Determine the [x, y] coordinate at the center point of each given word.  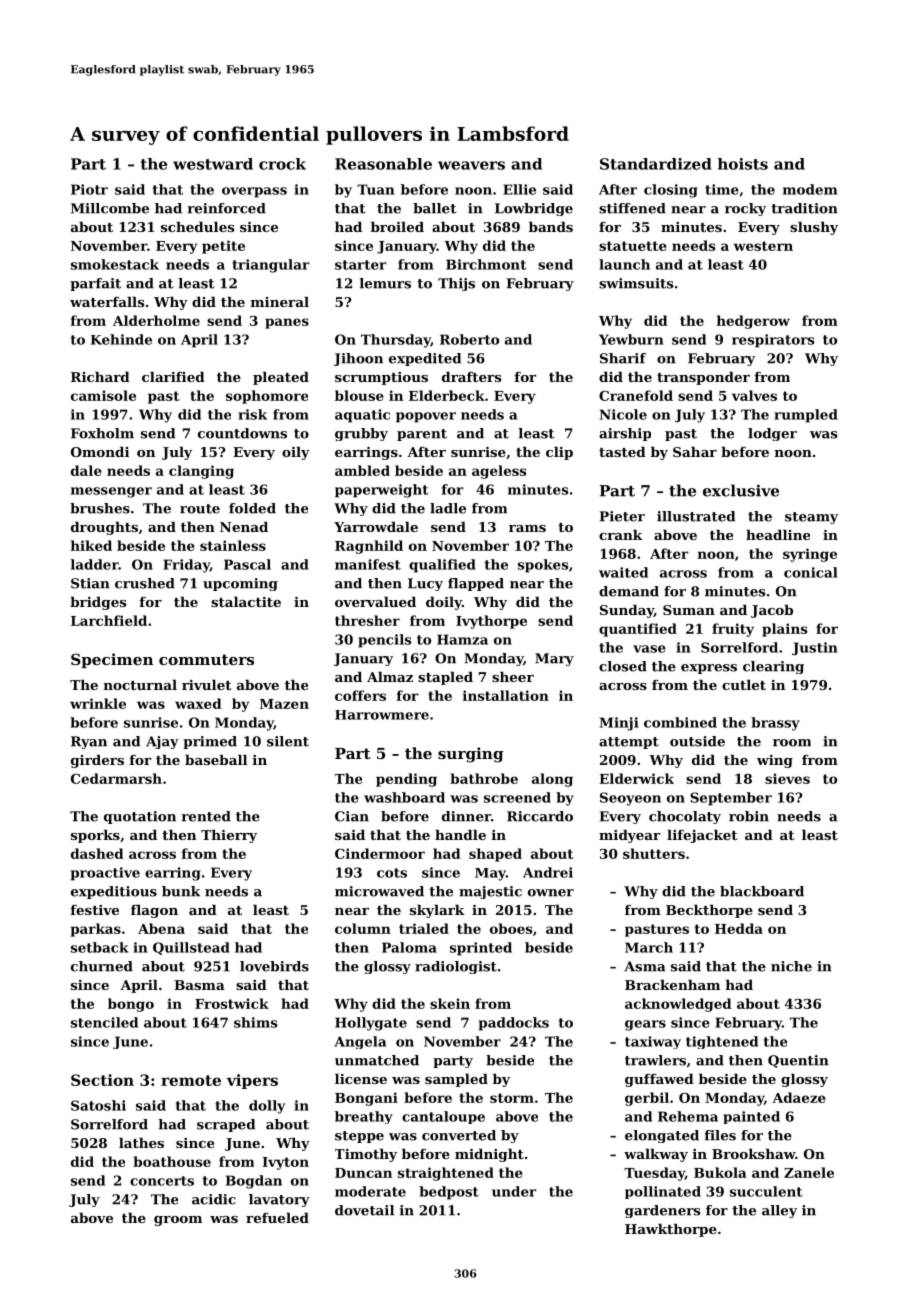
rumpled [806, 416]
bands [551, 226]
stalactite [246, 601]
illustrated [696, 516]
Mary [554, 659]
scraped [226, 1125]
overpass [254, 192]
